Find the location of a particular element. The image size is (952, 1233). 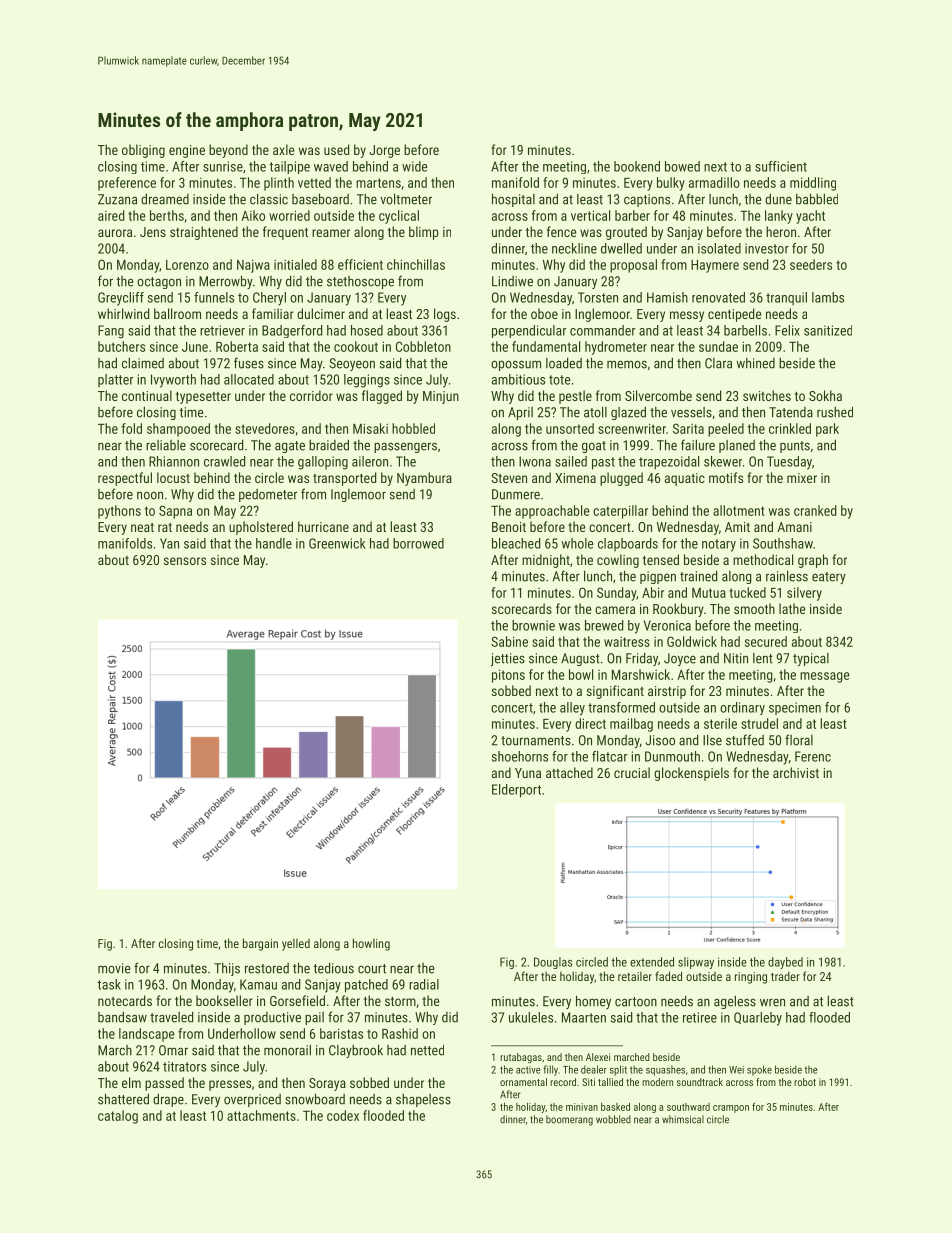

elm is located at coordinates (131, 1082).
